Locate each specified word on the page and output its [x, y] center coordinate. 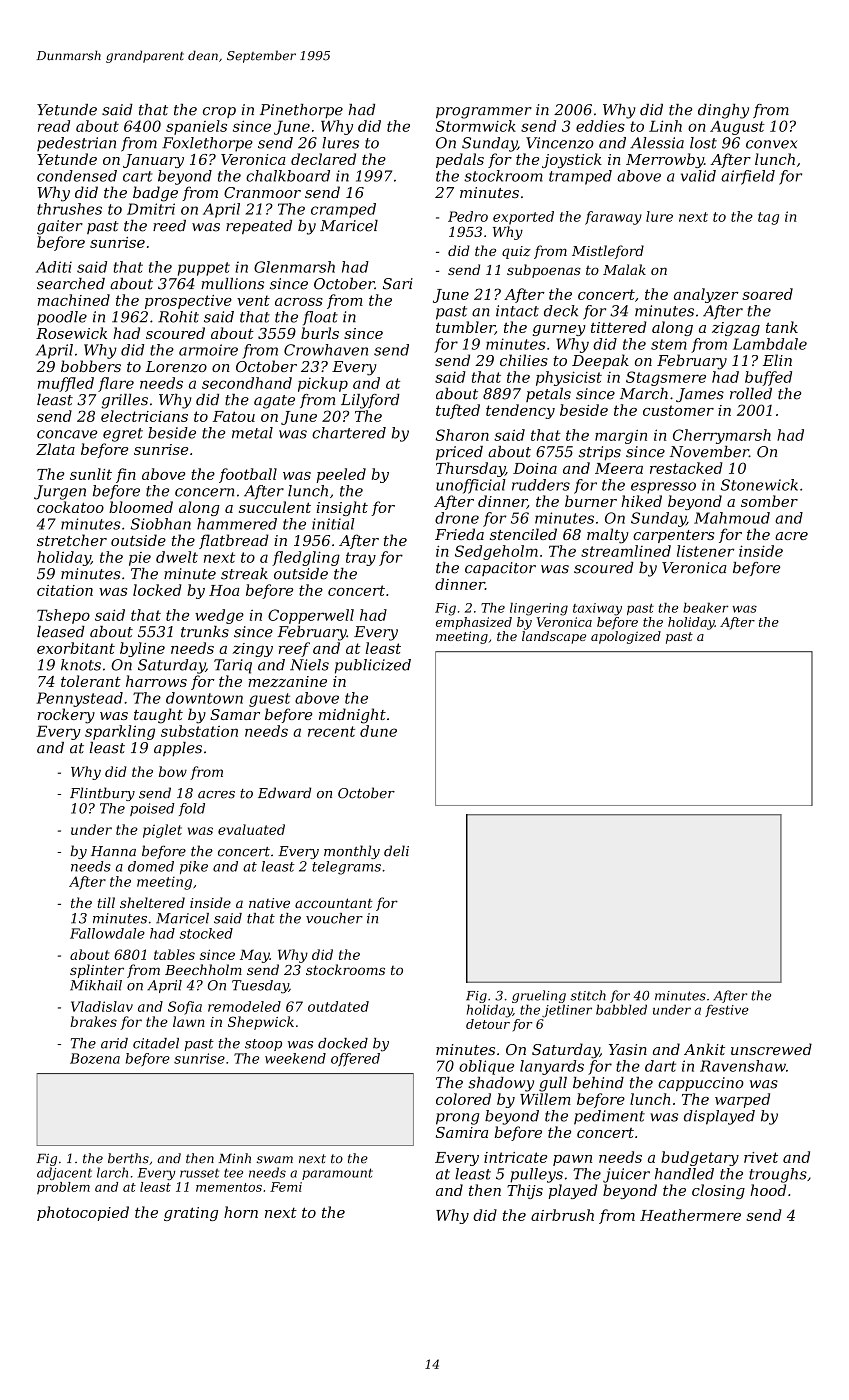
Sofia [185, 1008]
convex [771, 144]
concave [67, 434]
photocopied [83, 1213]
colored [463, 1099]
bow [173, 771]
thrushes [69, 209]
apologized [626, 637]
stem [669, 344]
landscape [554, 637]
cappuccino [701, 1084]
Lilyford [370, 401]
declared [323, 159]
